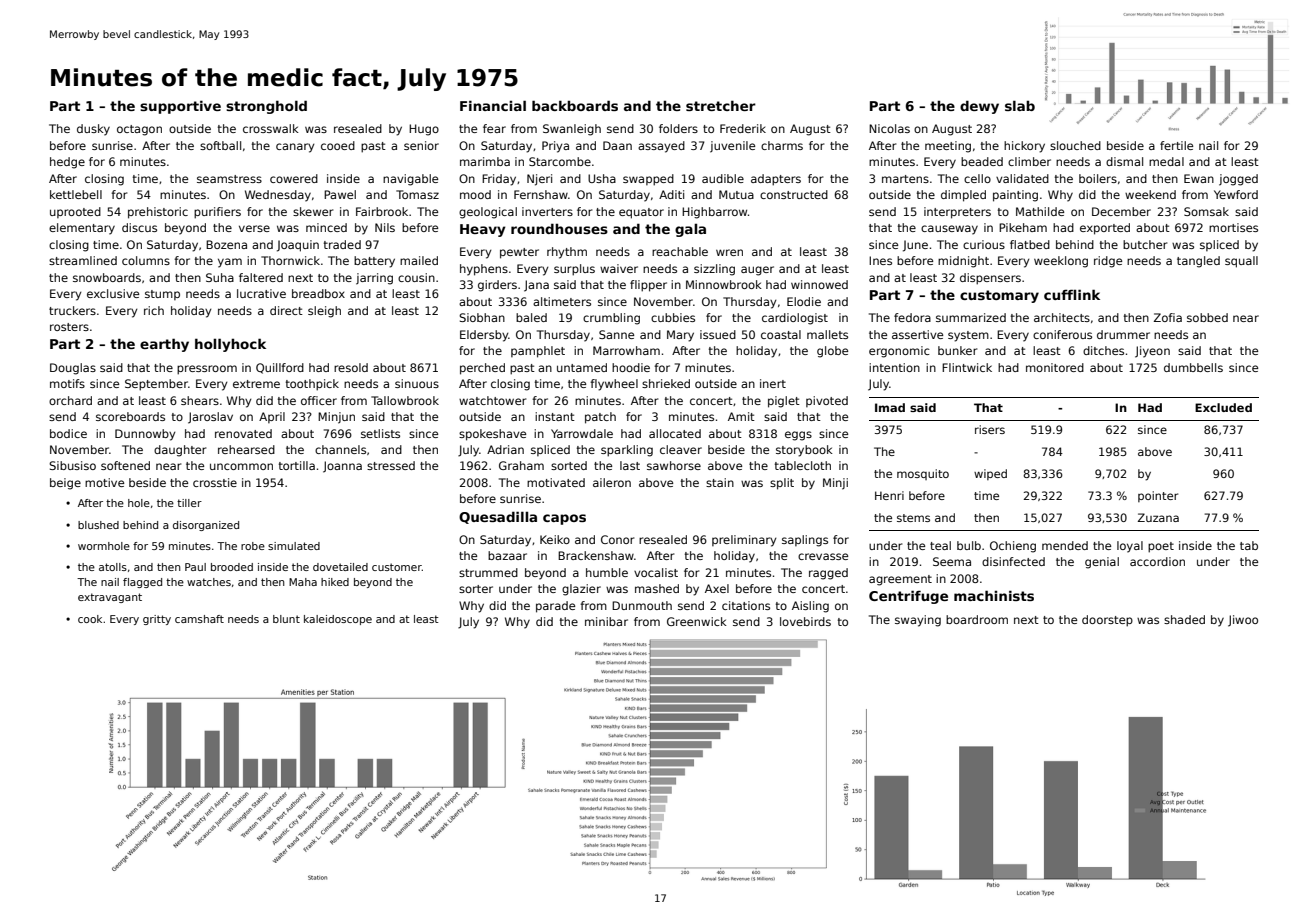 The image size is (1308, 924). Describe the element at coordinates (253, 546) in the image. I see `robe` at that location.
